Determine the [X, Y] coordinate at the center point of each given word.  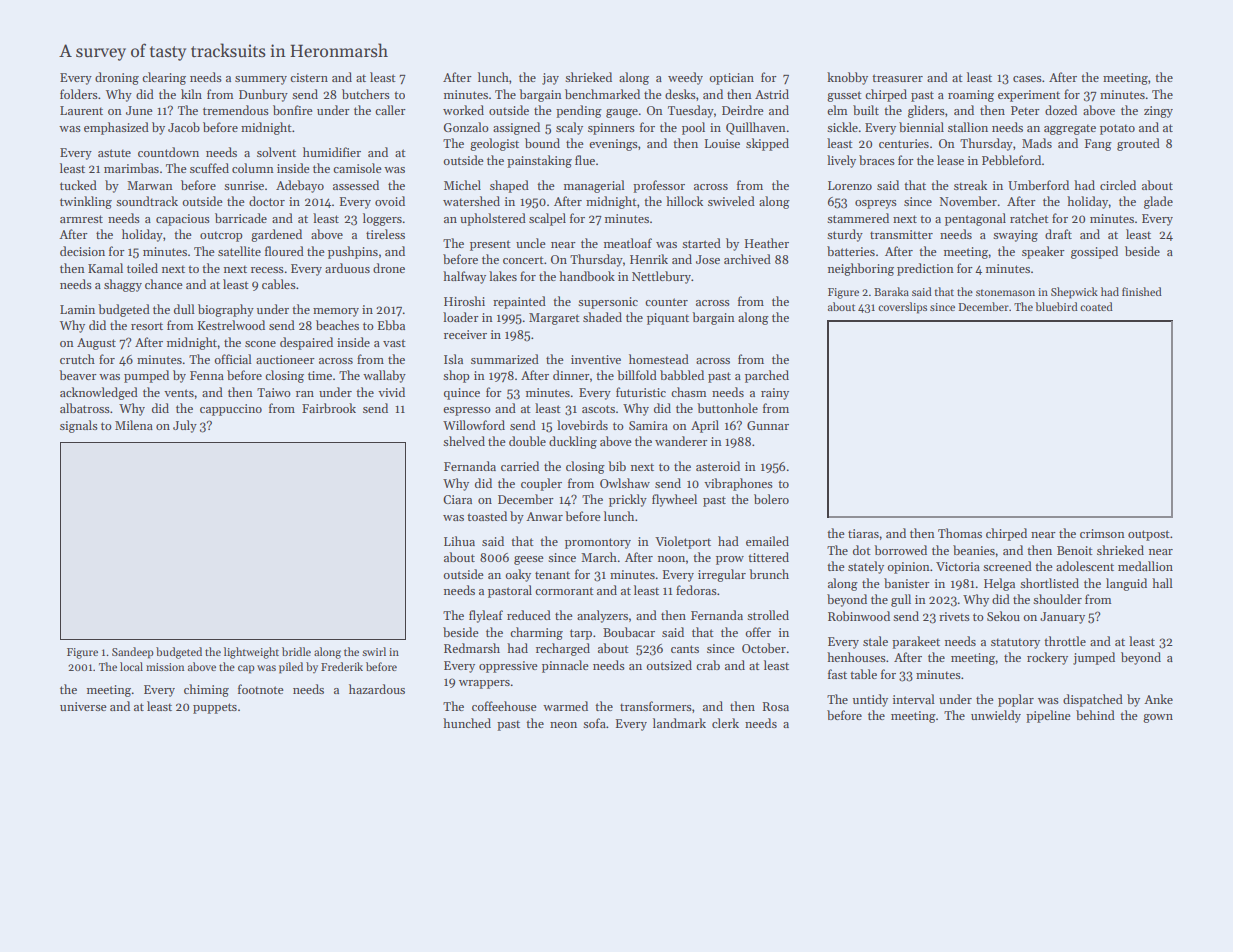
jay [550, 79]
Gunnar [768, 425]
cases [1027, 79]
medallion [1145, 566]
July [185, 426]
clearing [164, 78]
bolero [771, 499]
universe [83, 706]
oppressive [508, 667]
